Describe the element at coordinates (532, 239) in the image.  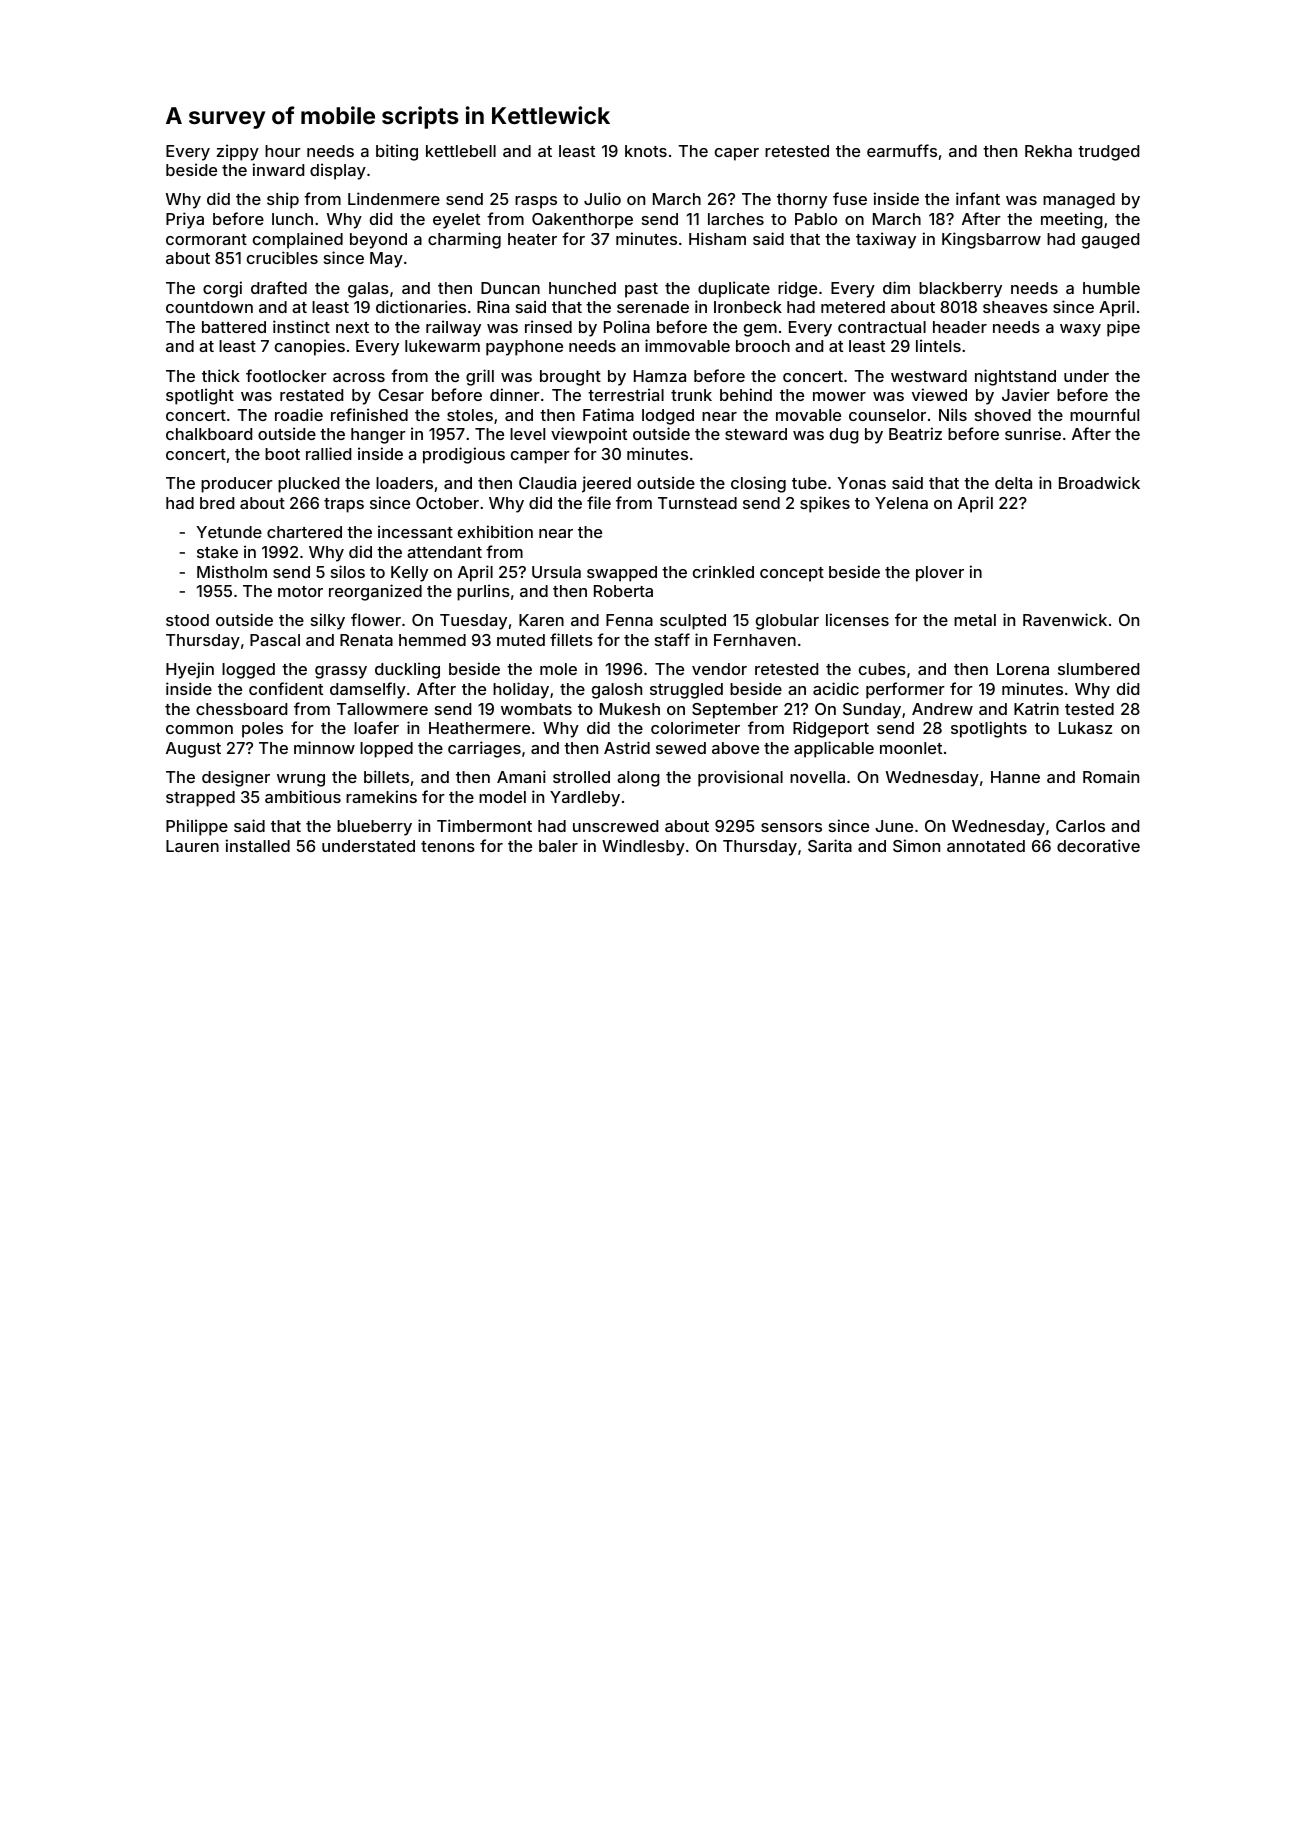
I see `heater` at that location.
